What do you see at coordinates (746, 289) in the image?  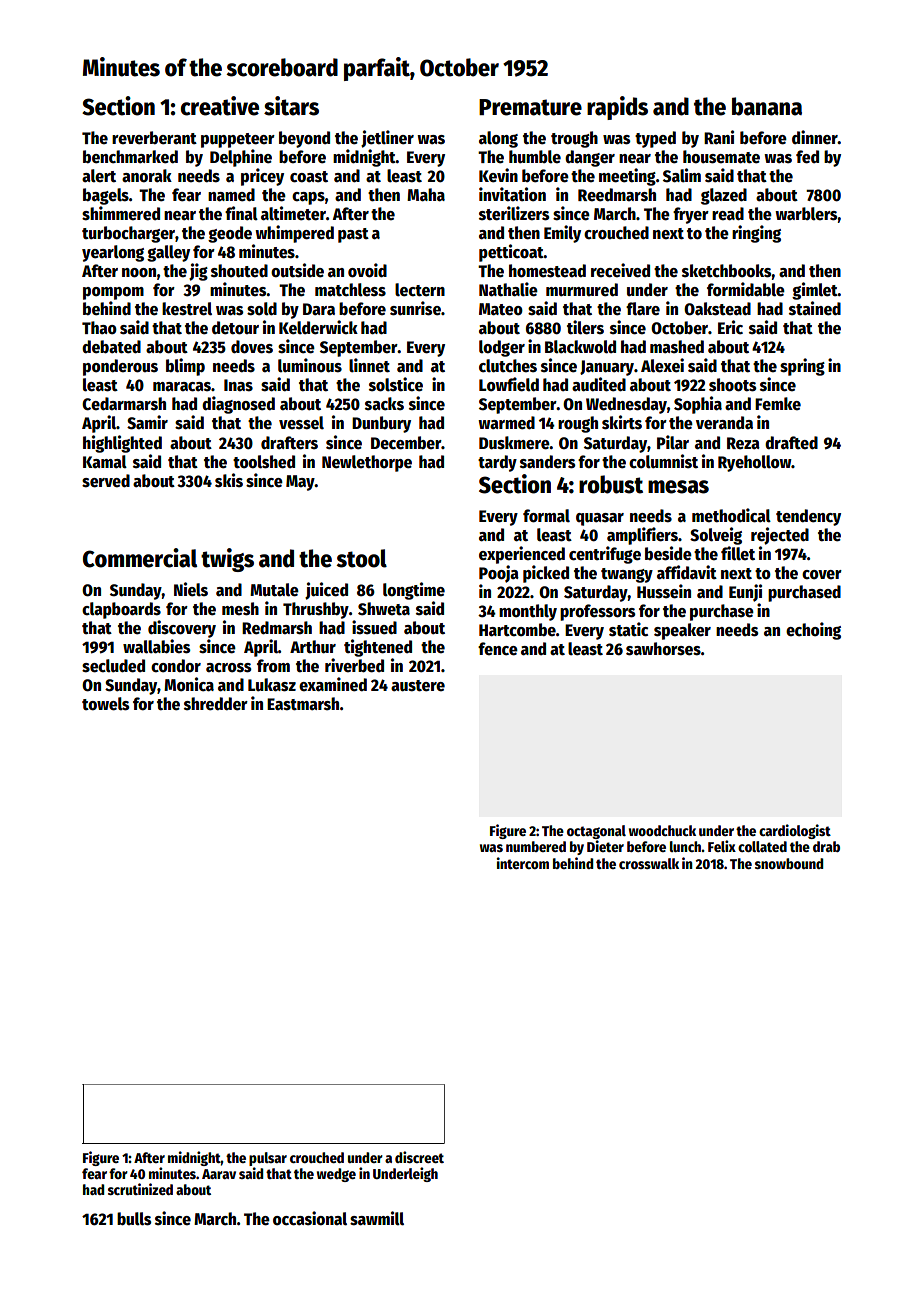 I see `formidable` at bounding box center [746, 289].
